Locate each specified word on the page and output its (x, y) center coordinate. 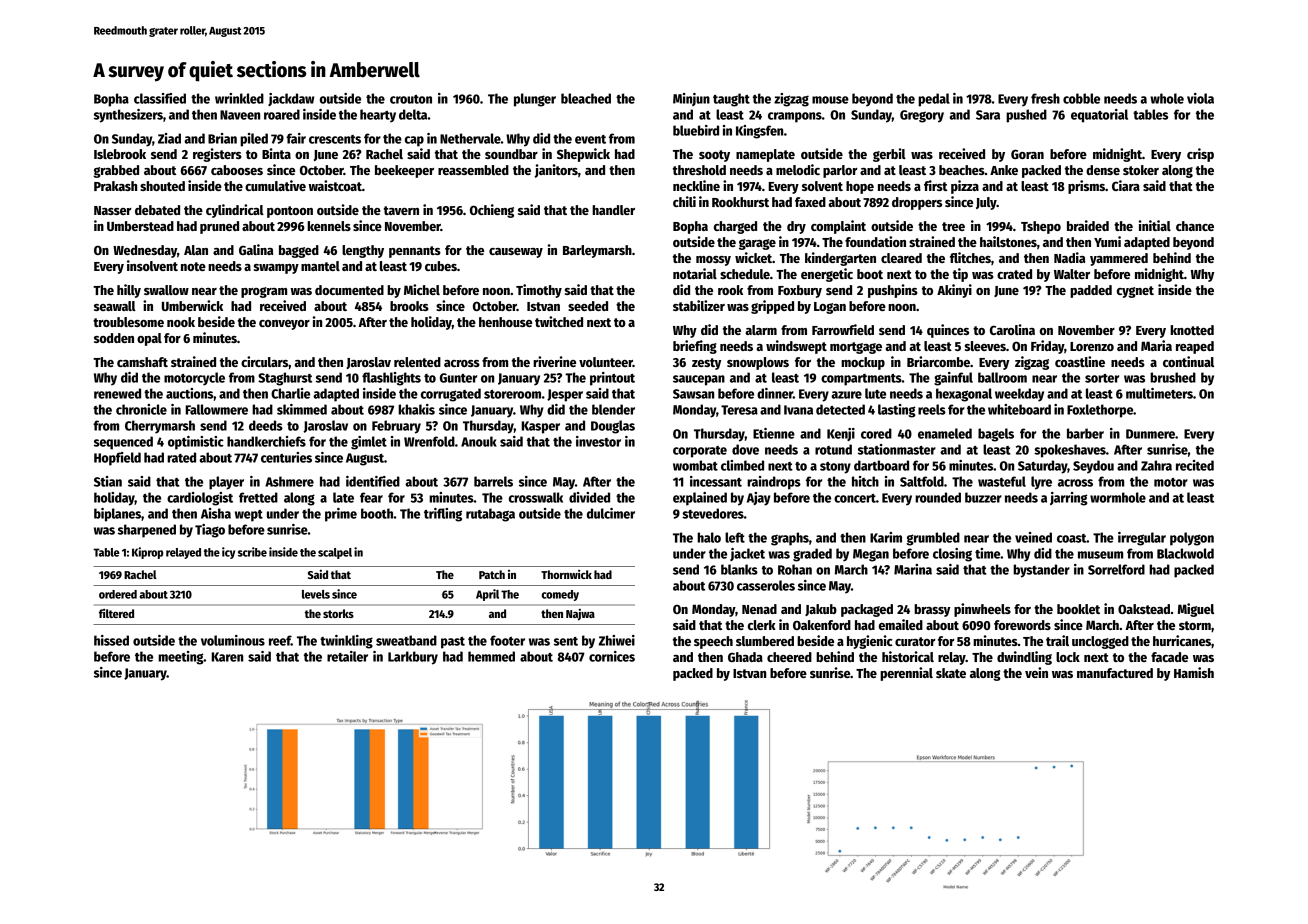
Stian (108, 481)
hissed (111, 640)
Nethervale (470, 138)
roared (282, 114)
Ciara (1126, 185)
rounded (938, 497)
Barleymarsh (597, 251)
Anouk (479, 441)
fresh (1045, 98)
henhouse (505, 322)
